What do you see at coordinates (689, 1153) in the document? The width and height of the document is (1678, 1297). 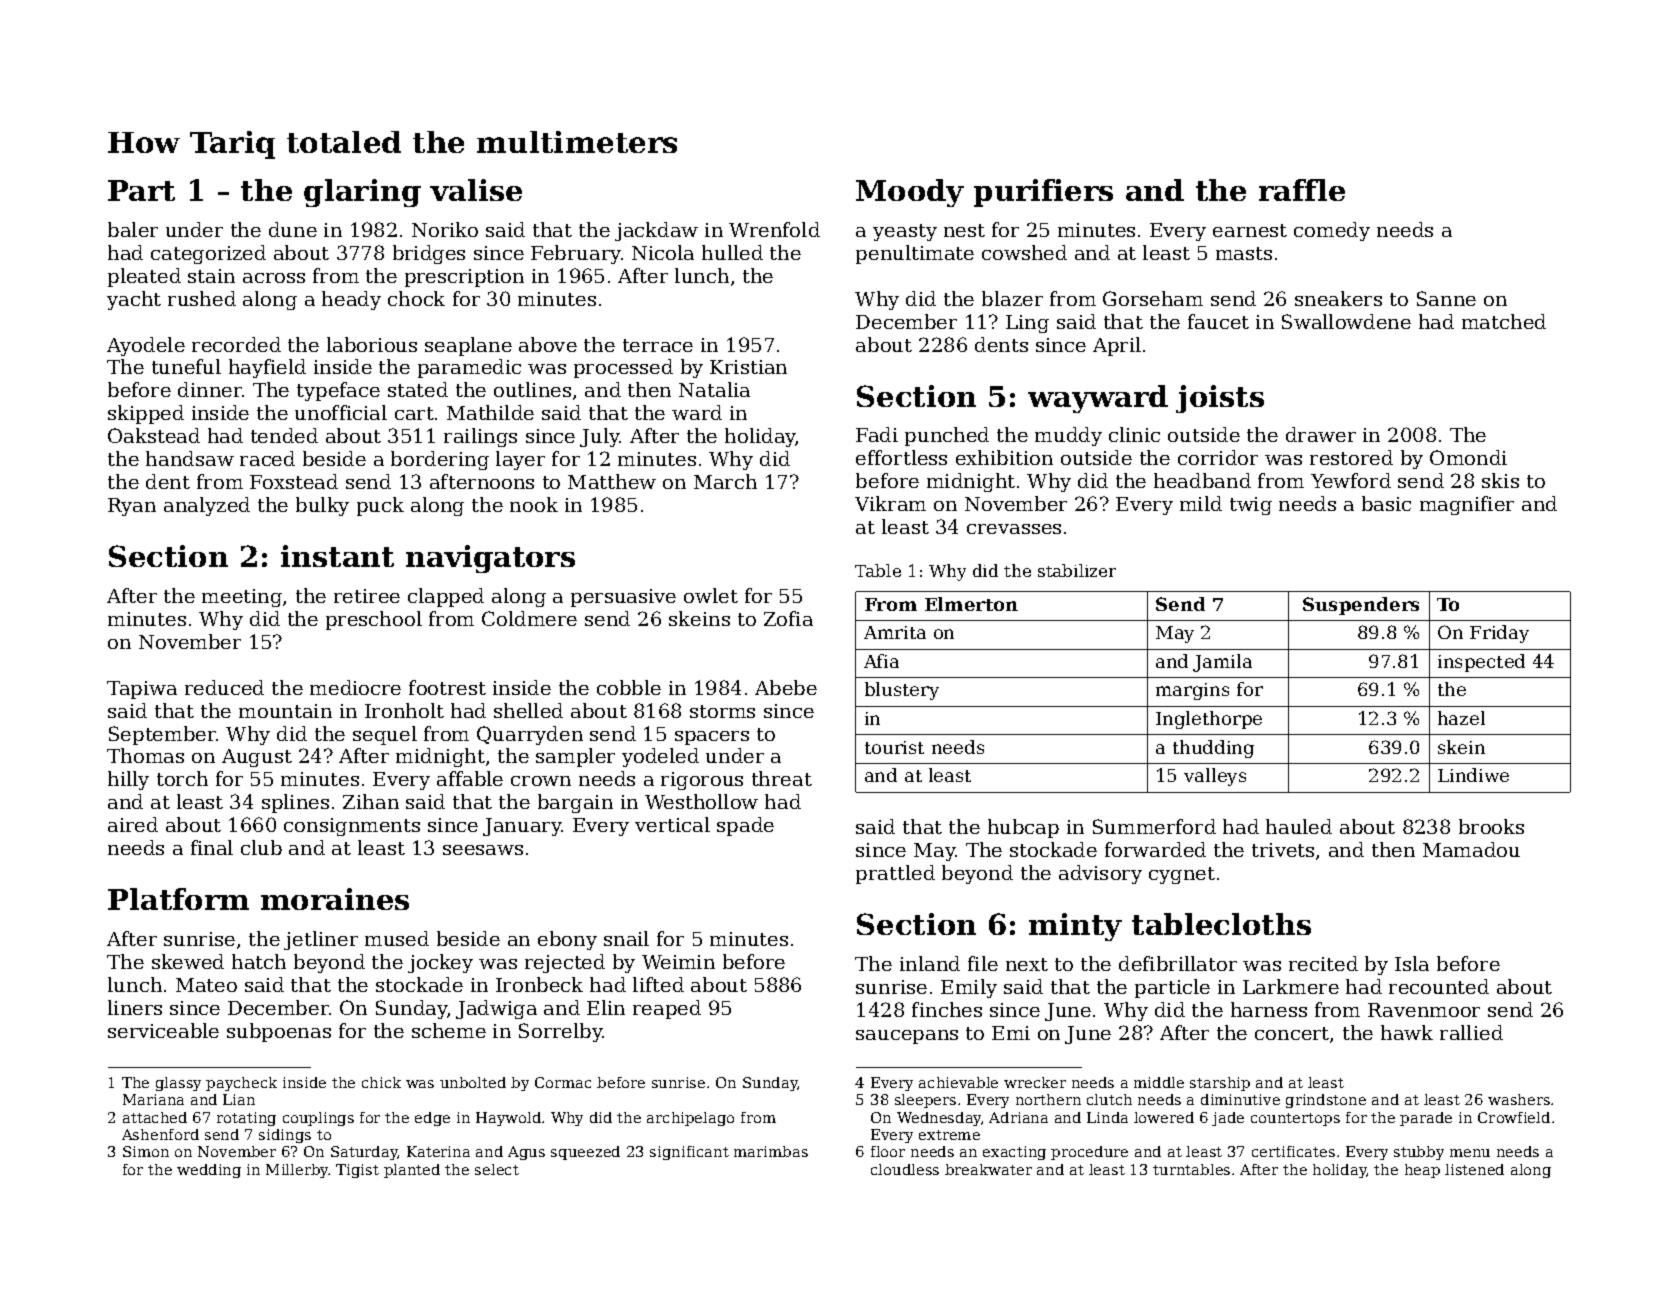 I see `significant` at bounding box center [689, 1153].
